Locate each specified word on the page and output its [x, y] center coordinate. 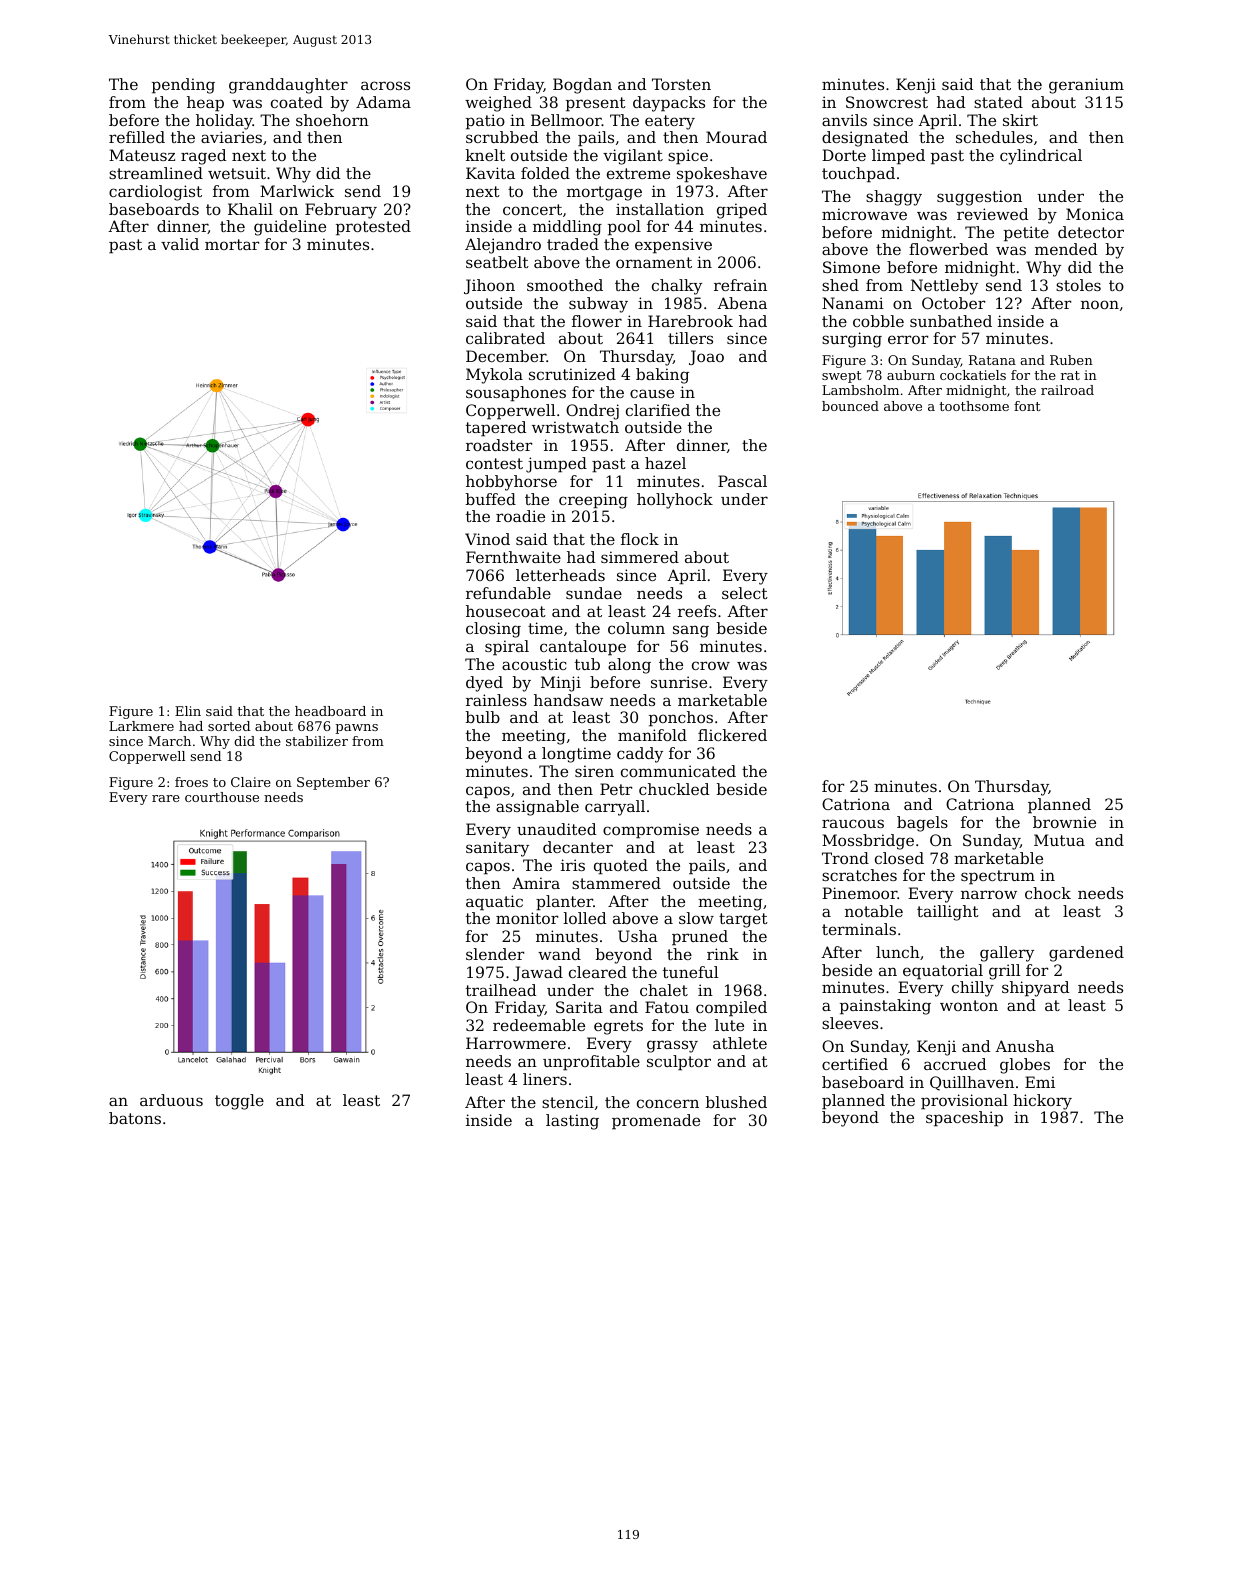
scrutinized [572, 374]
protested [373, 228]
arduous [171, 1100]
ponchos [681, 719]
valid [180, 244]
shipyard [1035, 989]
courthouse [222, 797]
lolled [585, 918]
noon [1100, 304]
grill [1004, 972]
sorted [229, 726]
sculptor [679, 1063]
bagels [922, 824]
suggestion [979, 198]
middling [567, 228]
